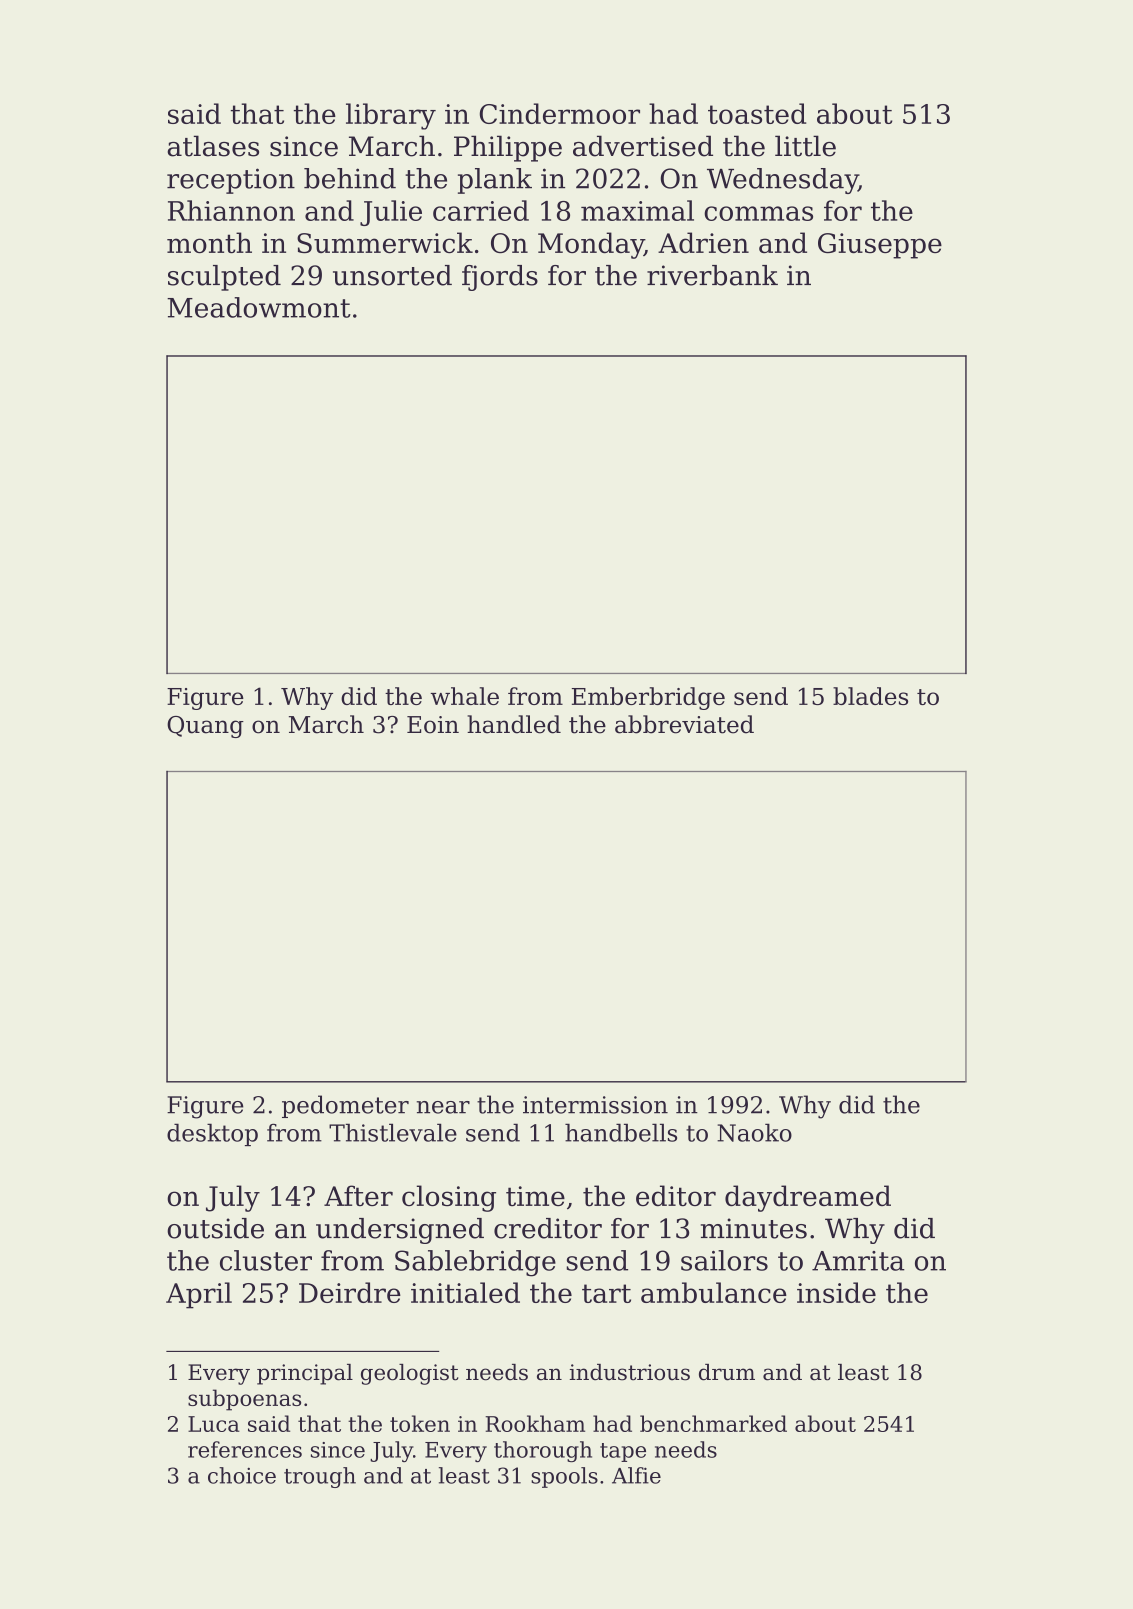 The width and height of the page is (1133, 1609). Describe the element at coordinates (213, 146) in the page. I see `atlases` at that location.
